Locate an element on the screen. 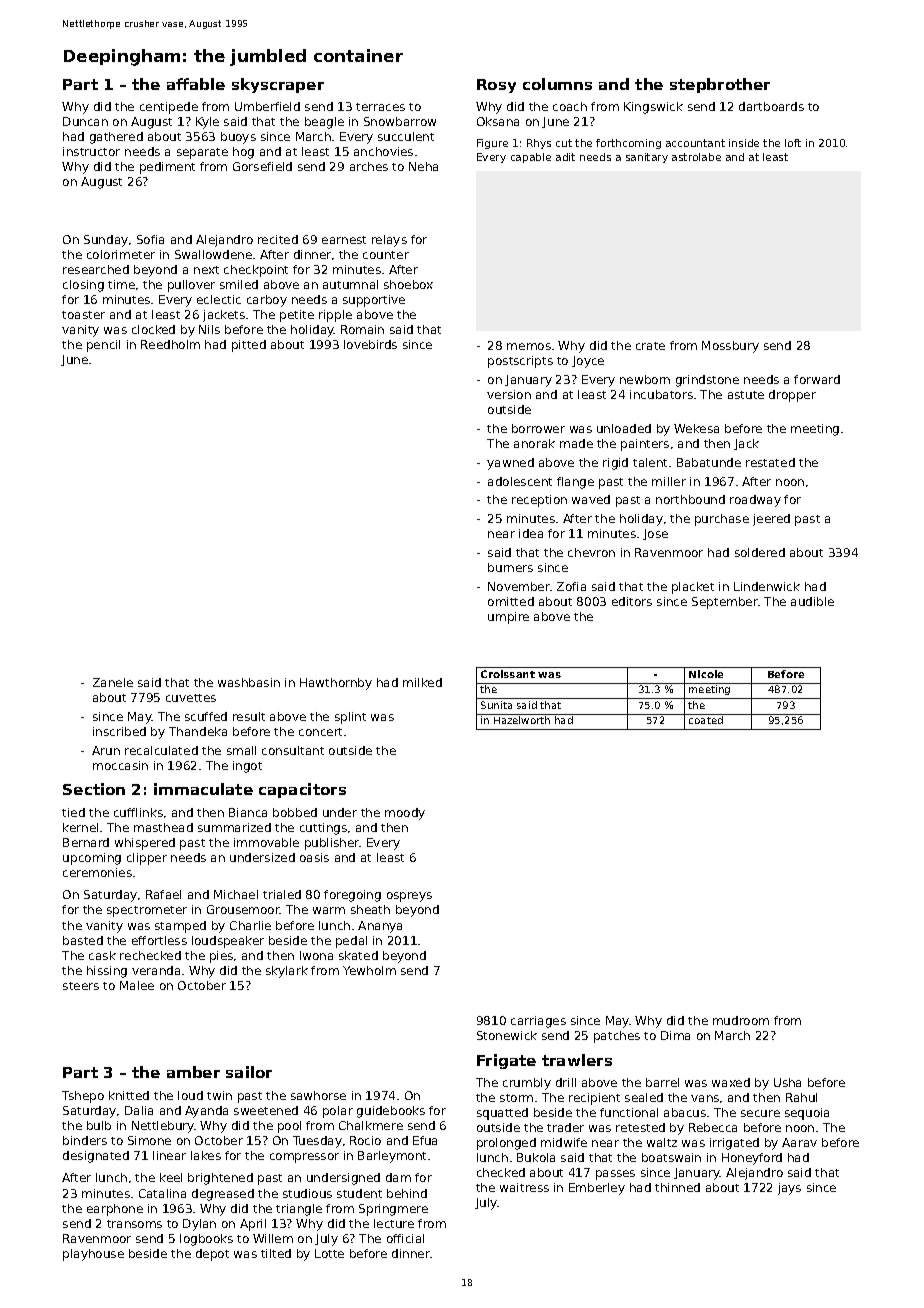 This screenshot has height=1308, width=924. Stonewick is located at coordinates (507, 1035).
